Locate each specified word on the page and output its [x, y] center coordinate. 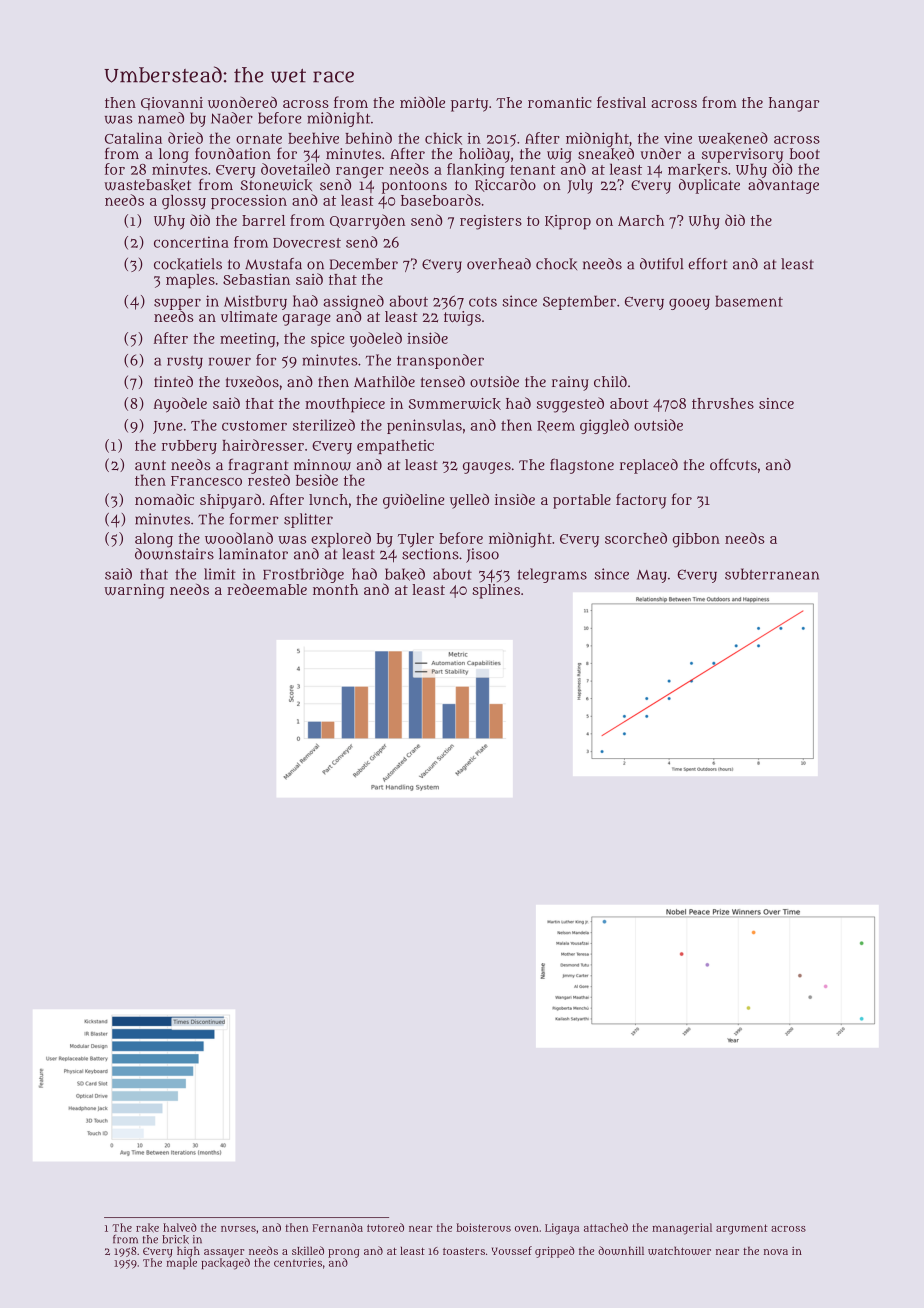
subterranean [772, 574]
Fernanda [338, 1227]
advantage [783, 186]
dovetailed [295, 169]
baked [405, 574]
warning [134, 591]
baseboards [441, 200]
